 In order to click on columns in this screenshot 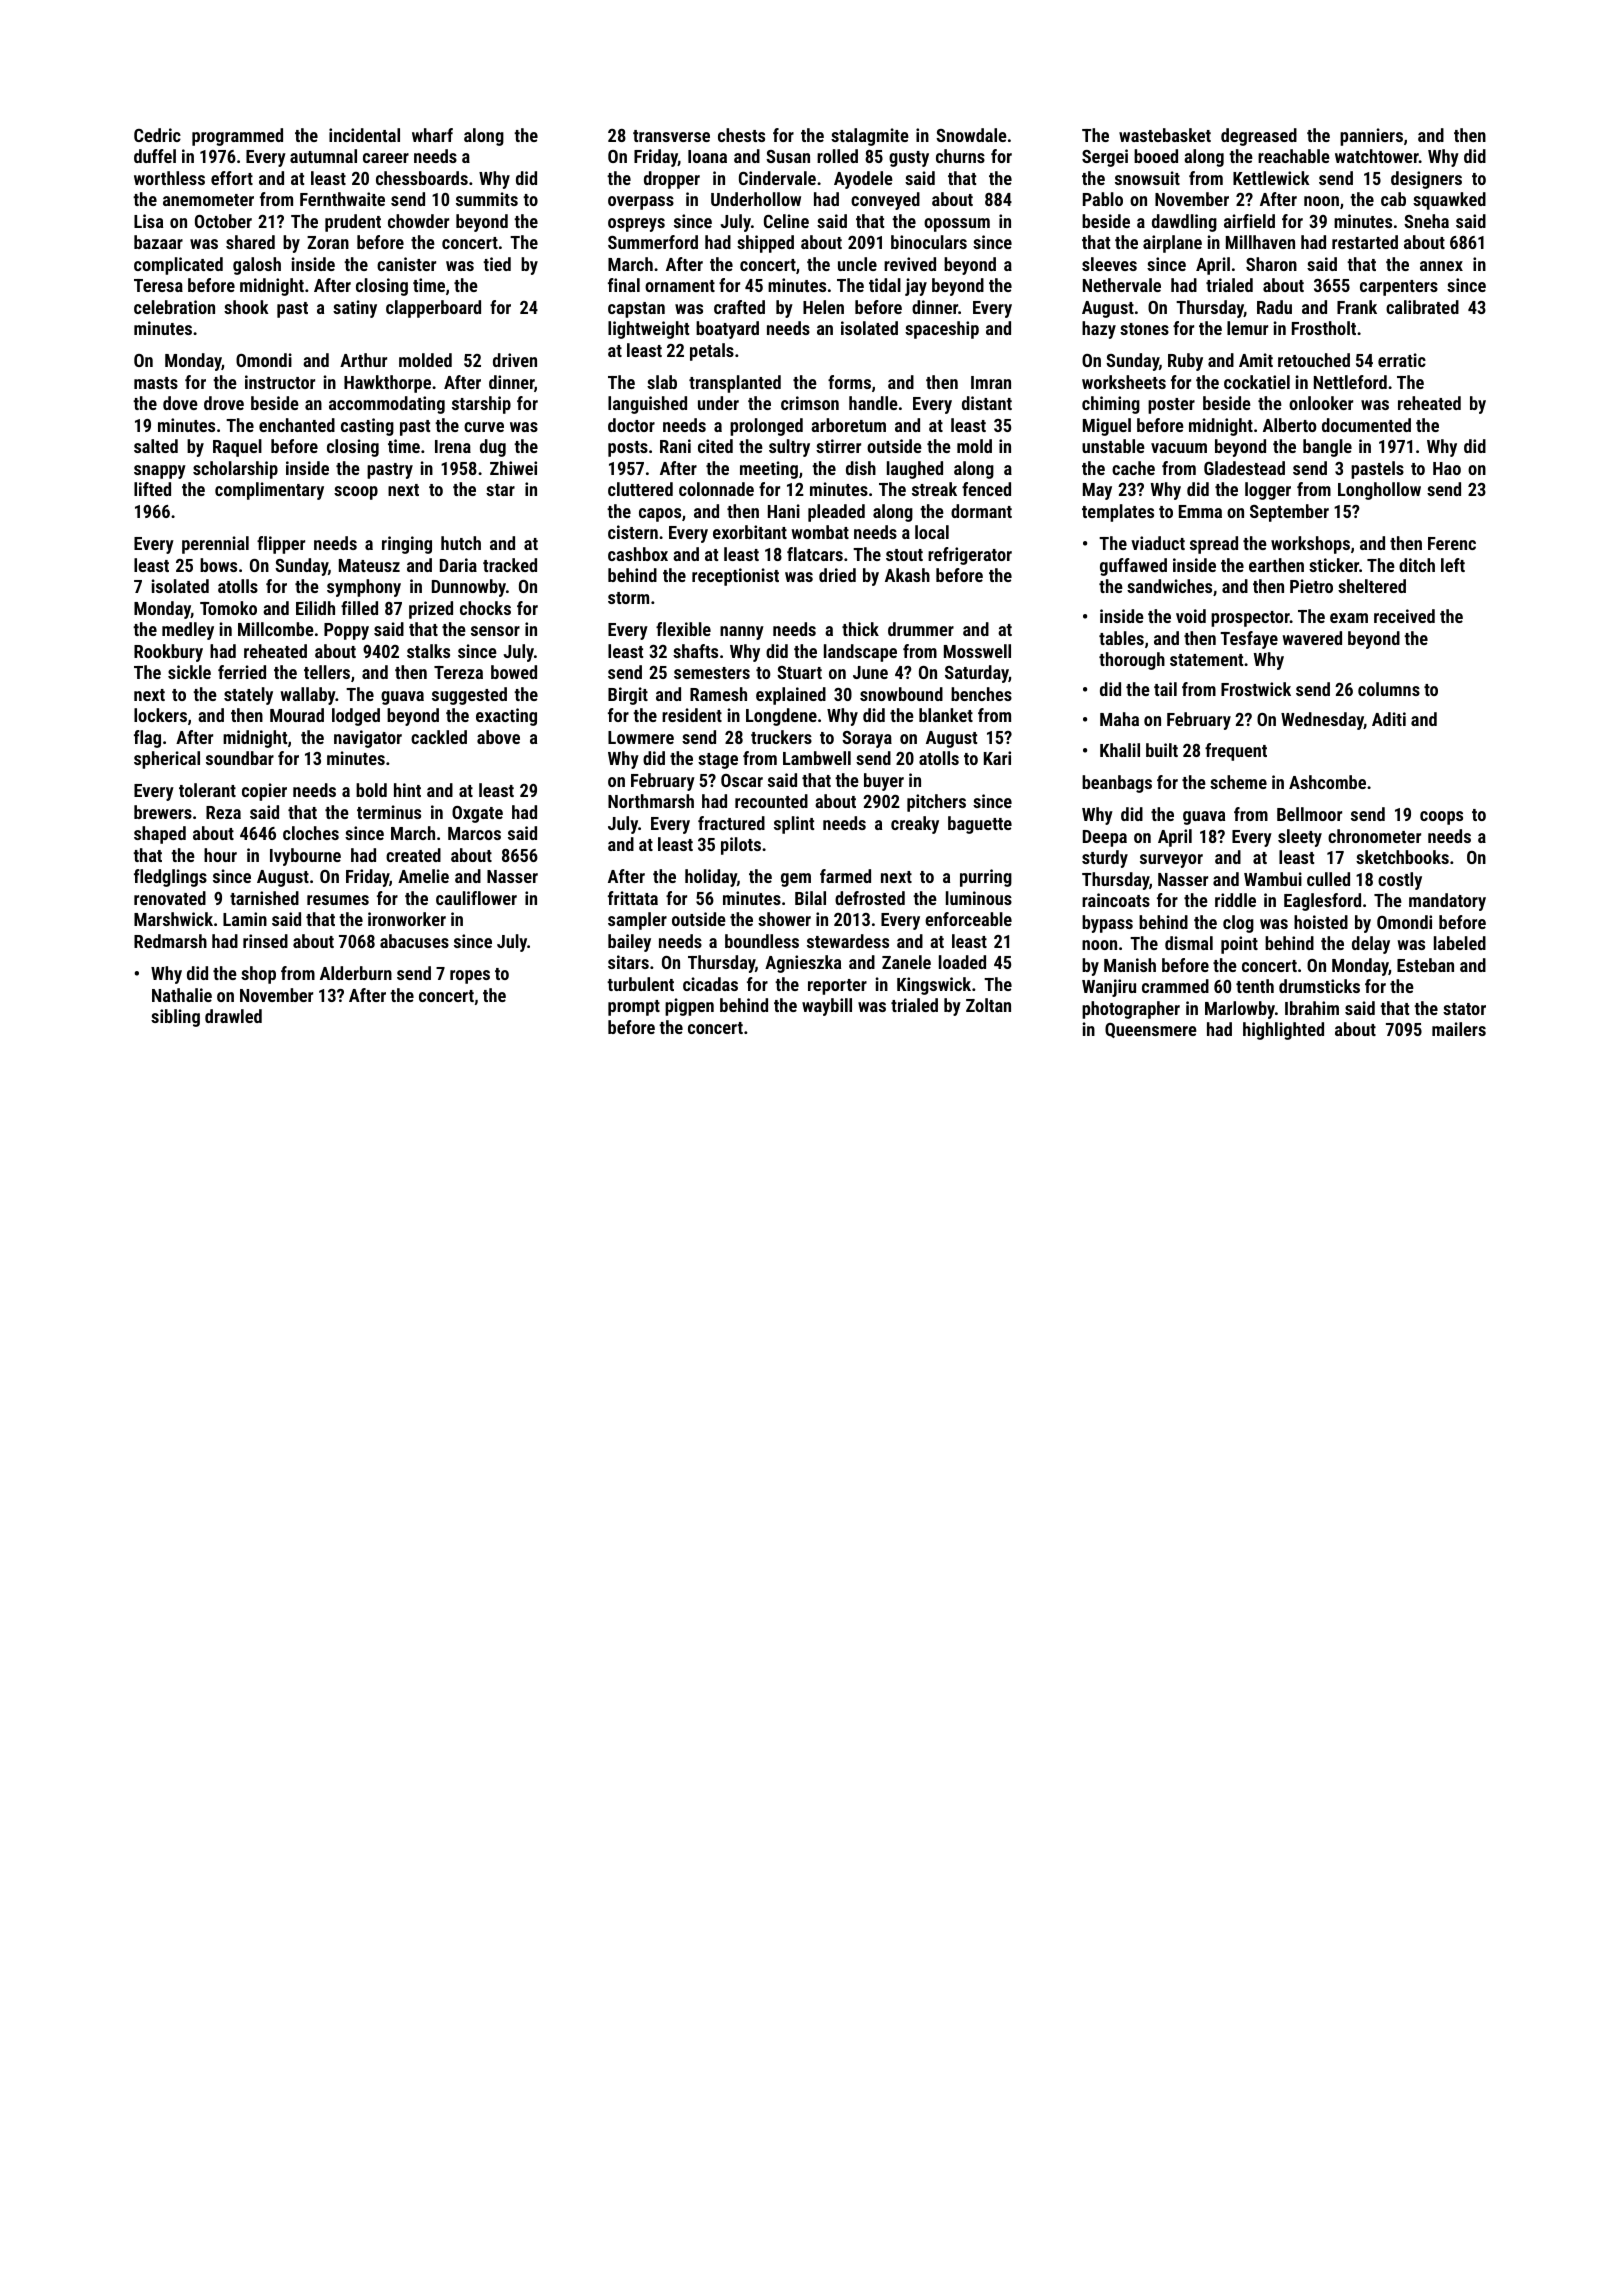, I will do `click(1389, 689)`.
